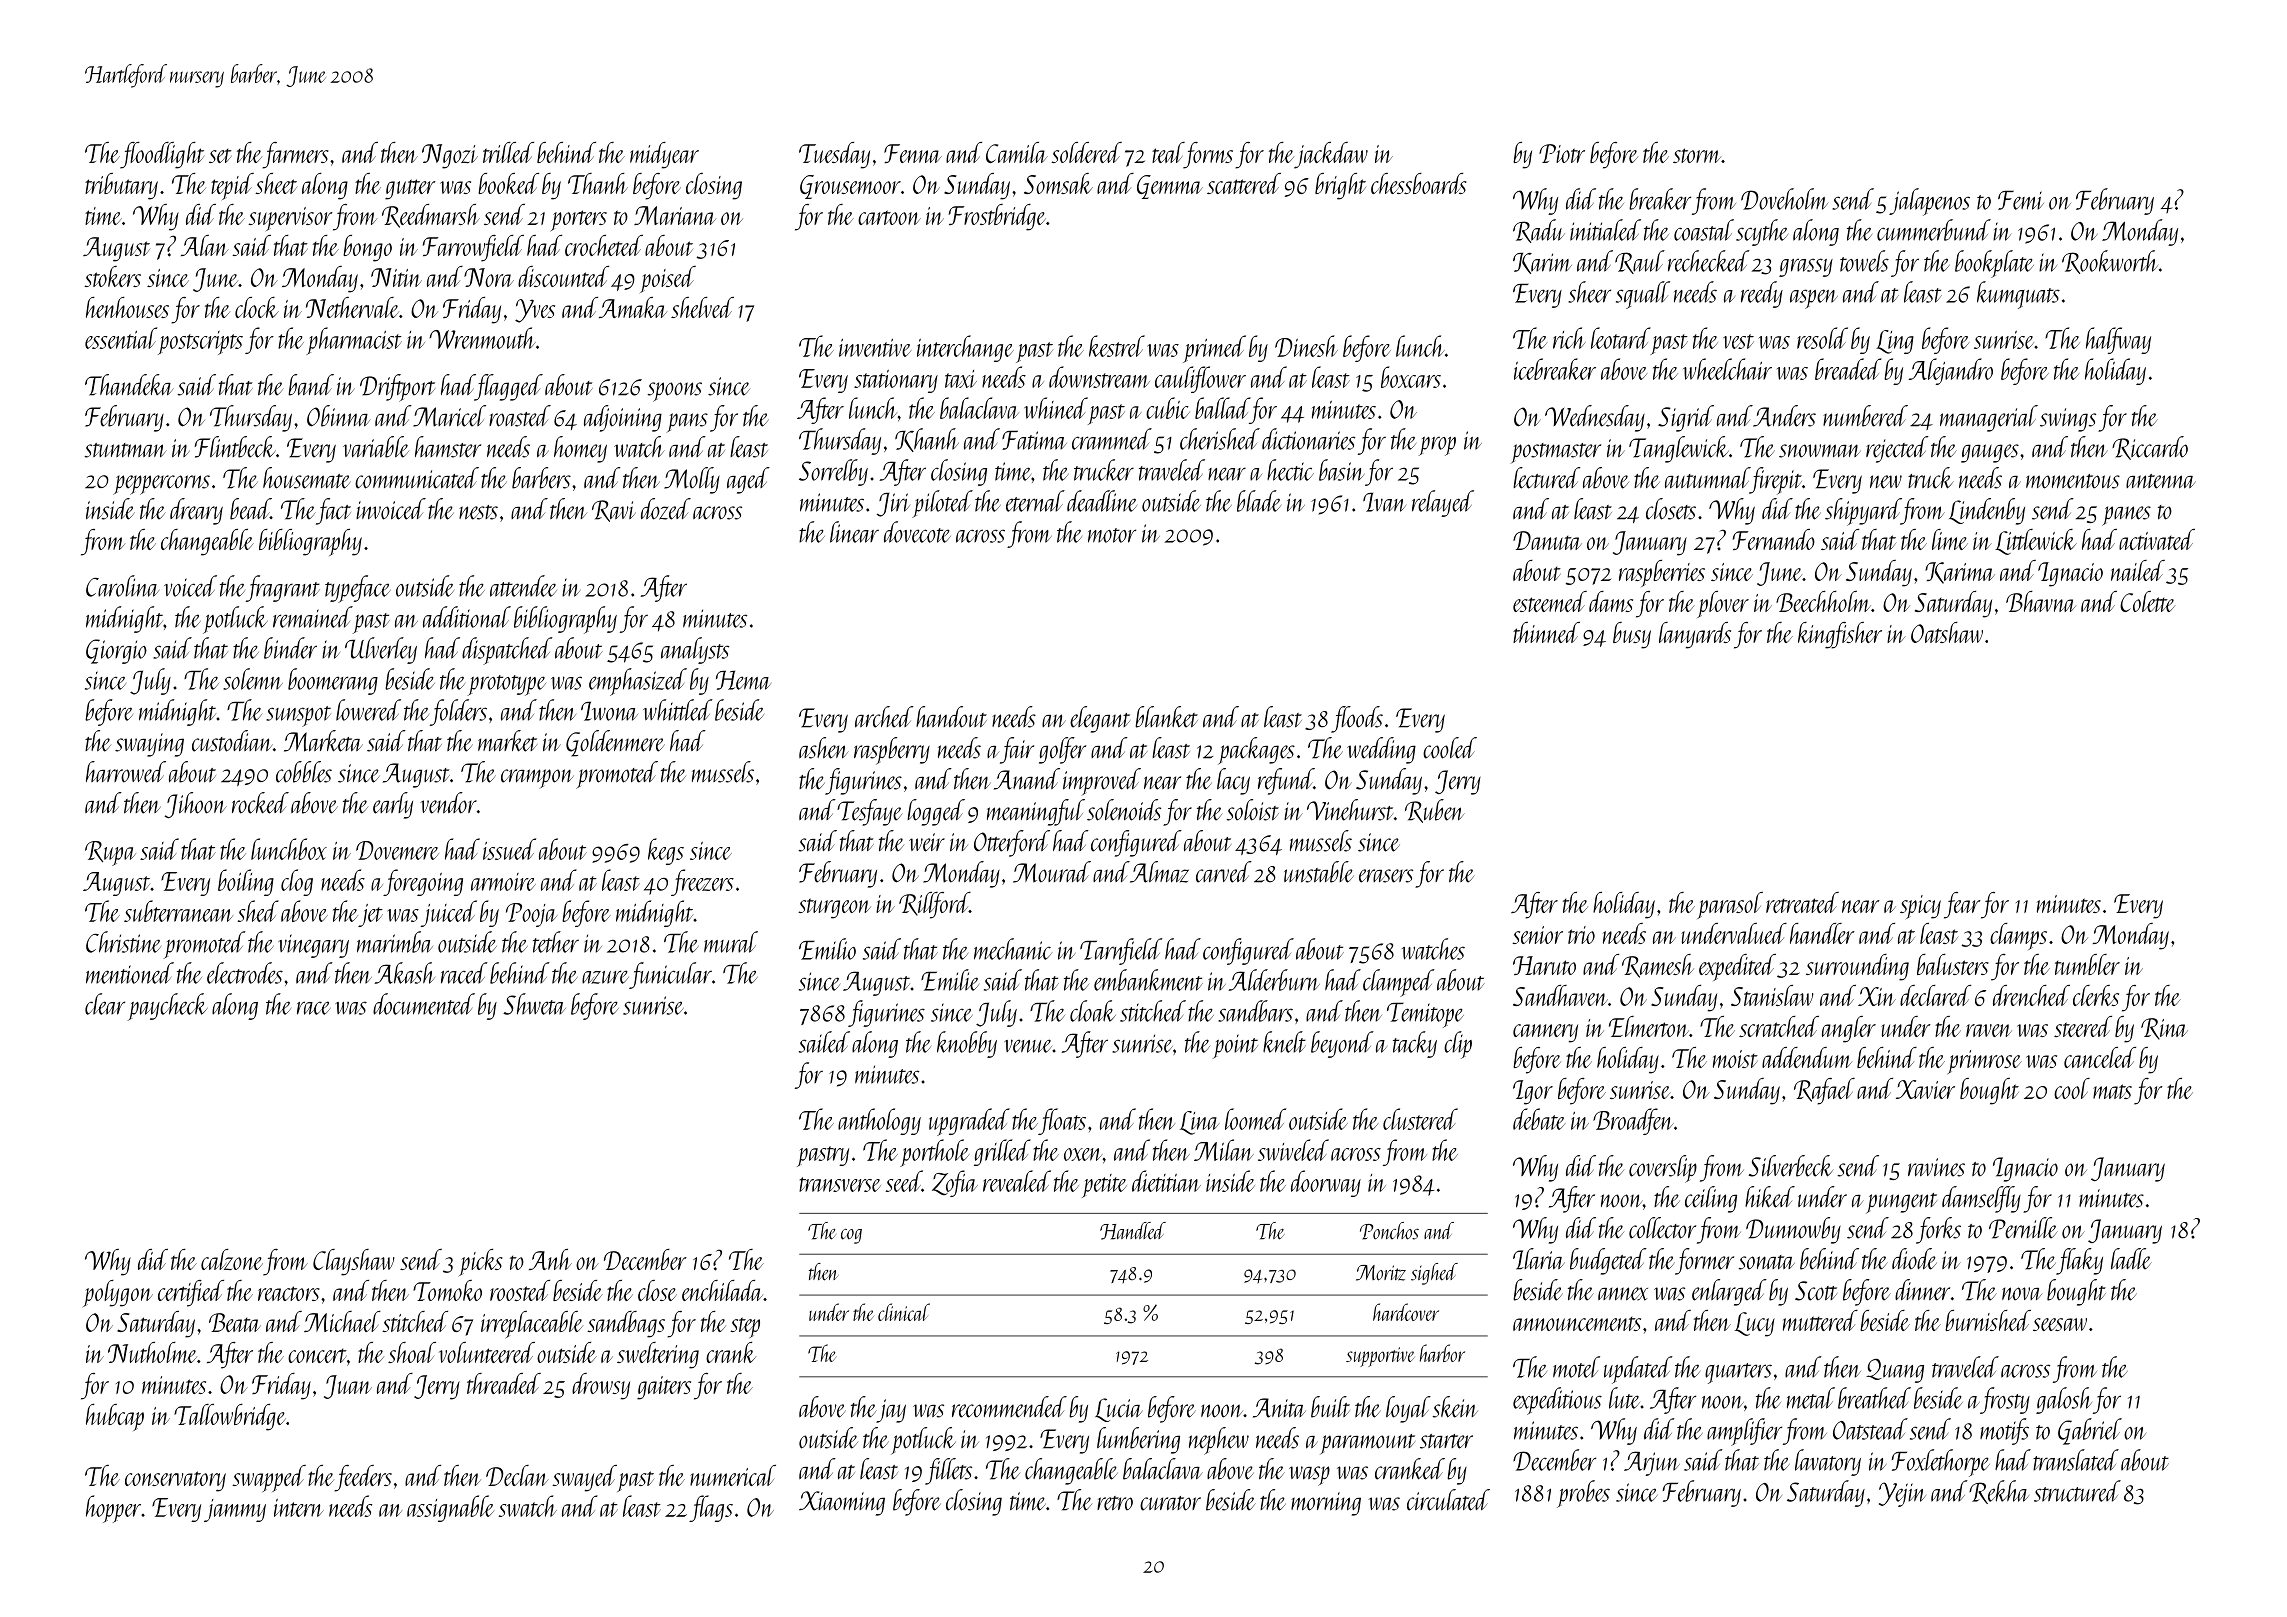  Describe the element at coordinates (1419, 183) in the screenshot. I see `chessboards` at that location.
